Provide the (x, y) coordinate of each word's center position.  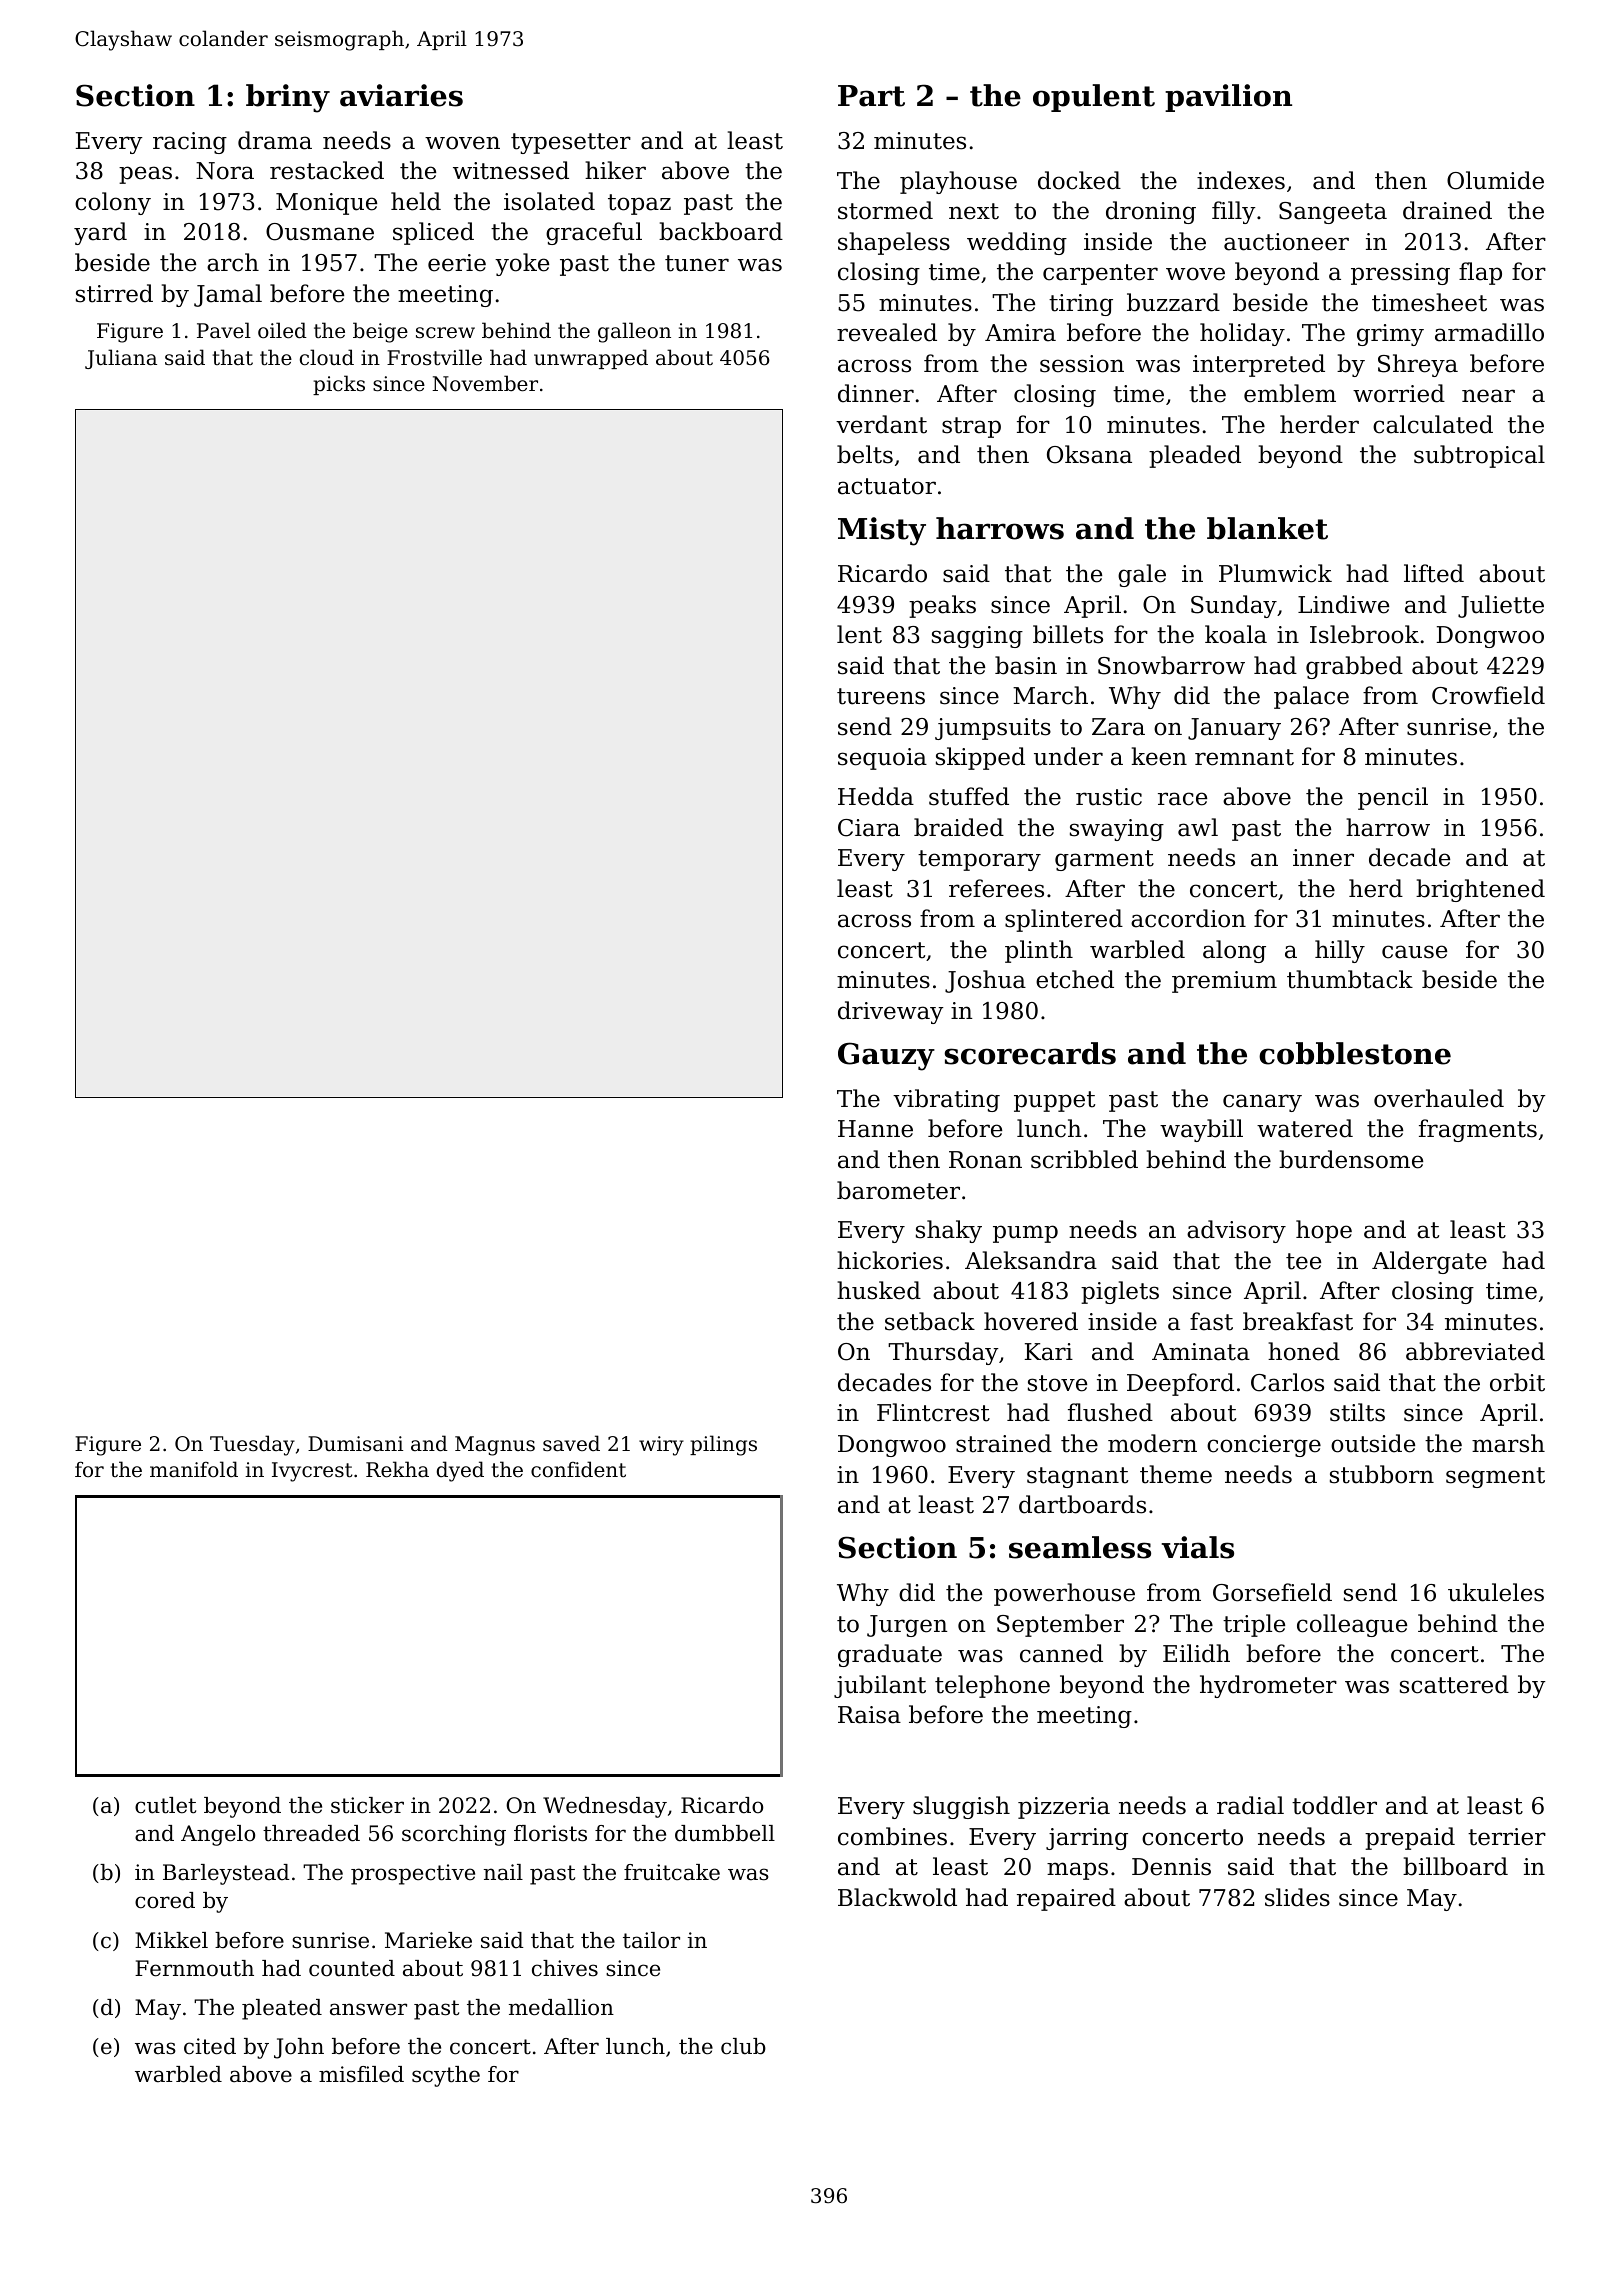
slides (1297, 1897)
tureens (881, 696)
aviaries (401, 95)
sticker (367, 1805)
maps (1077, 1871)
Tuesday (252, 1445)
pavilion (1228, 98)
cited (210, 2046)
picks (339, 385)
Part (871, 96)
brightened (1480, 890)
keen (1159, 756)
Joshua (985, 981)
